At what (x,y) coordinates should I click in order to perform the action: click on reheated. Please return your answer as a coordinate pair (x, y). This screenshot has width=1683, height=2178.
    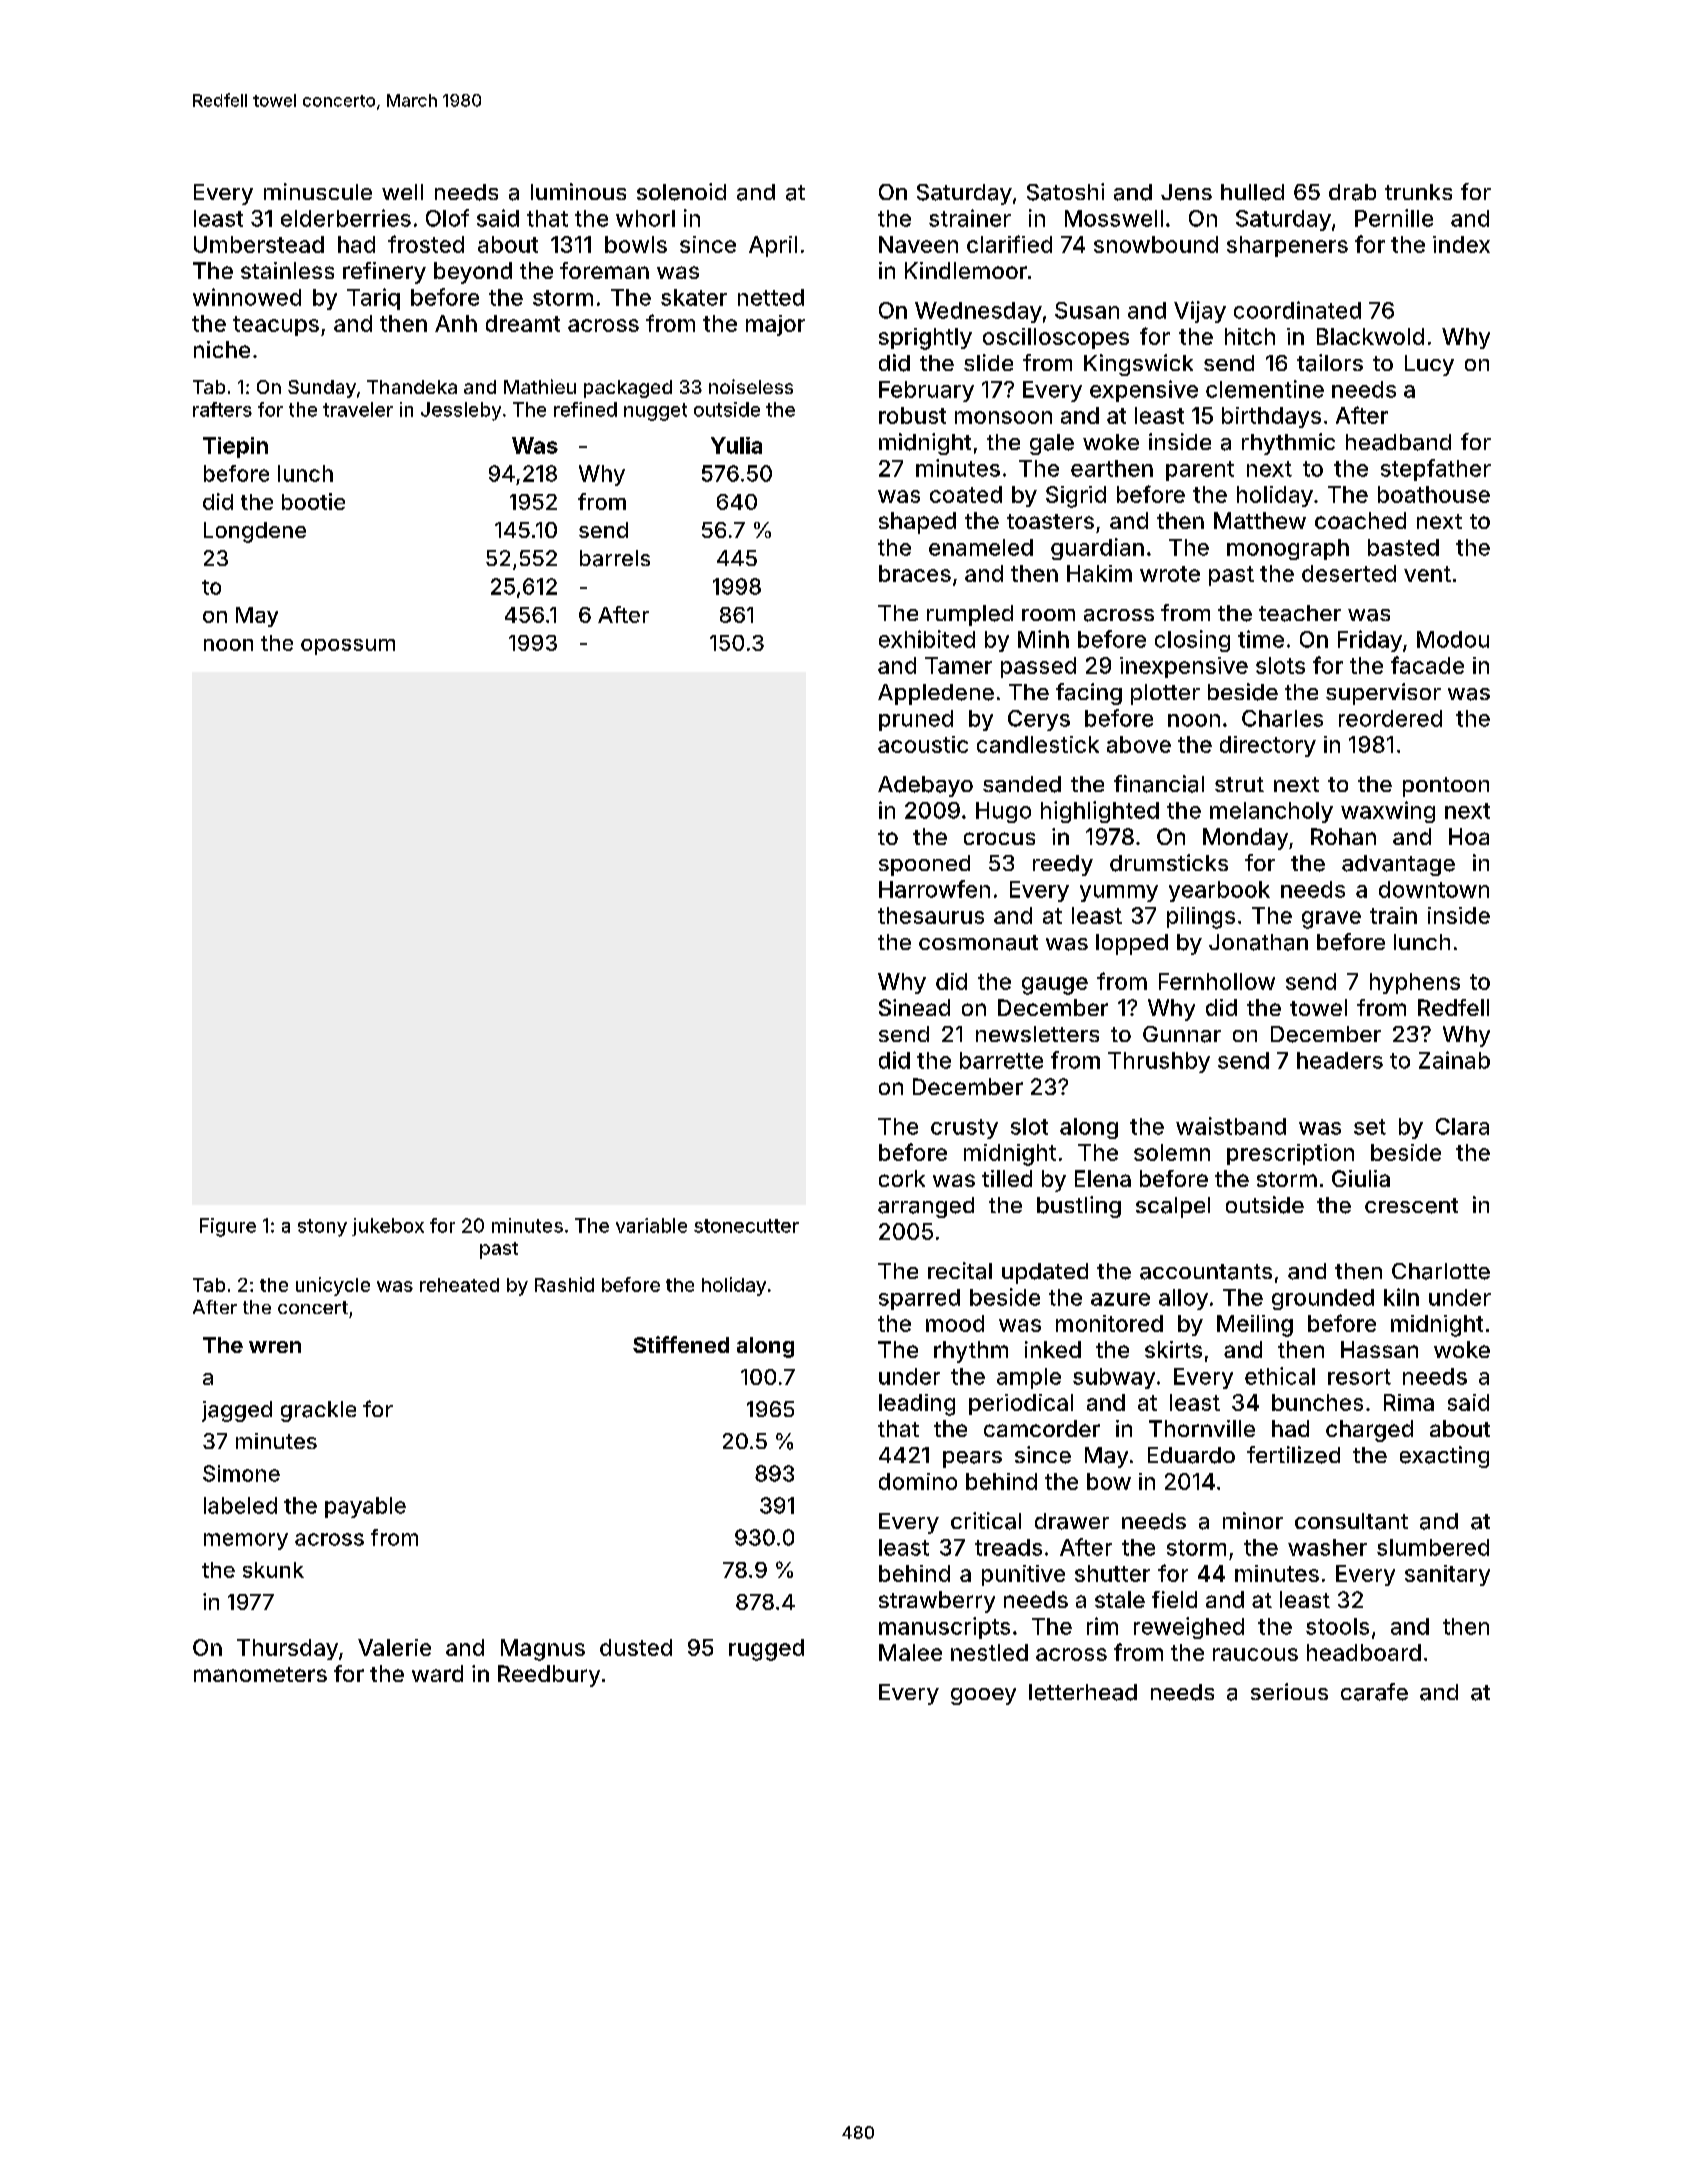
    Looking at the image, I should click on (459, 1285).
